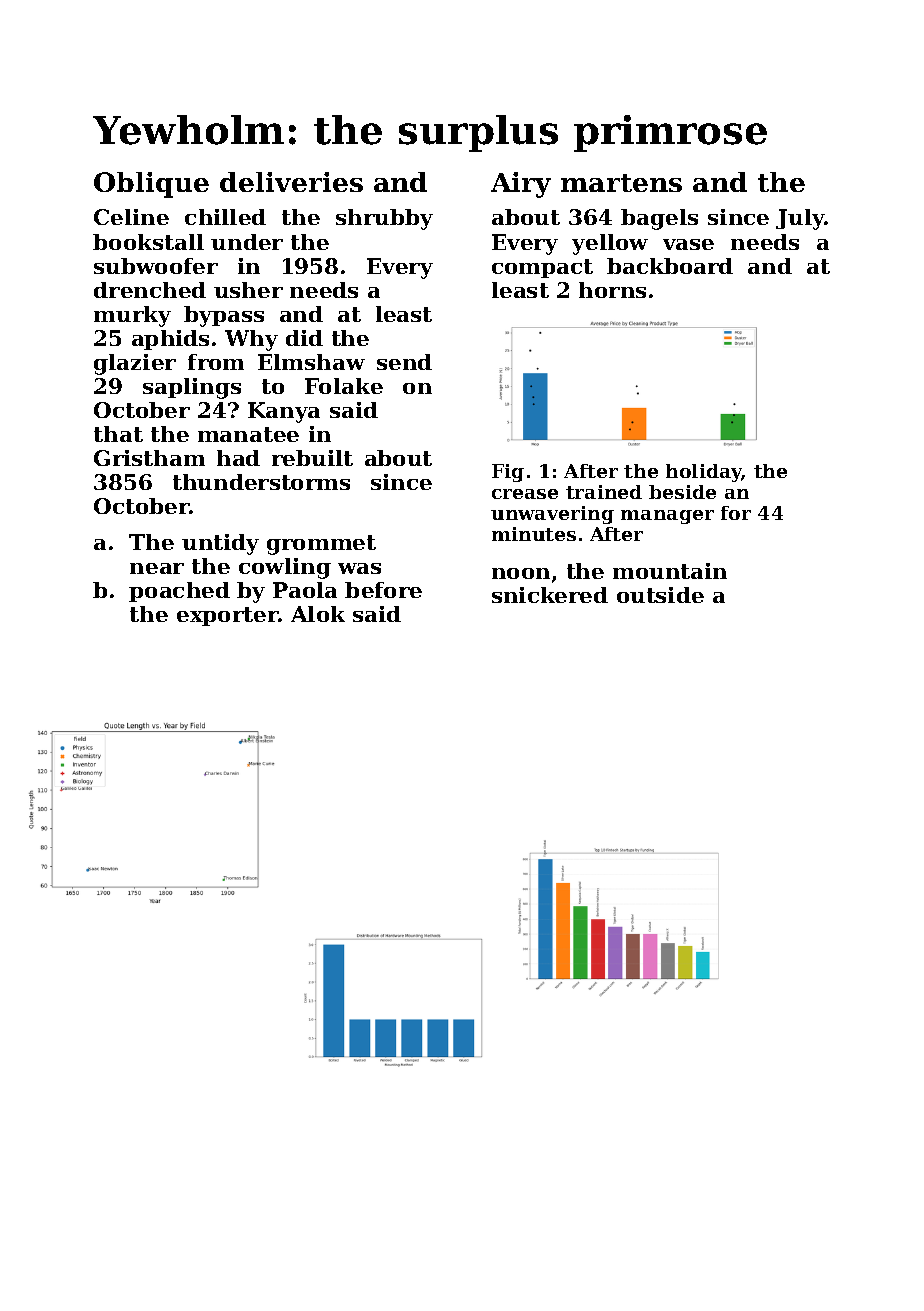  I want to click on noon, so click(521, 573).
